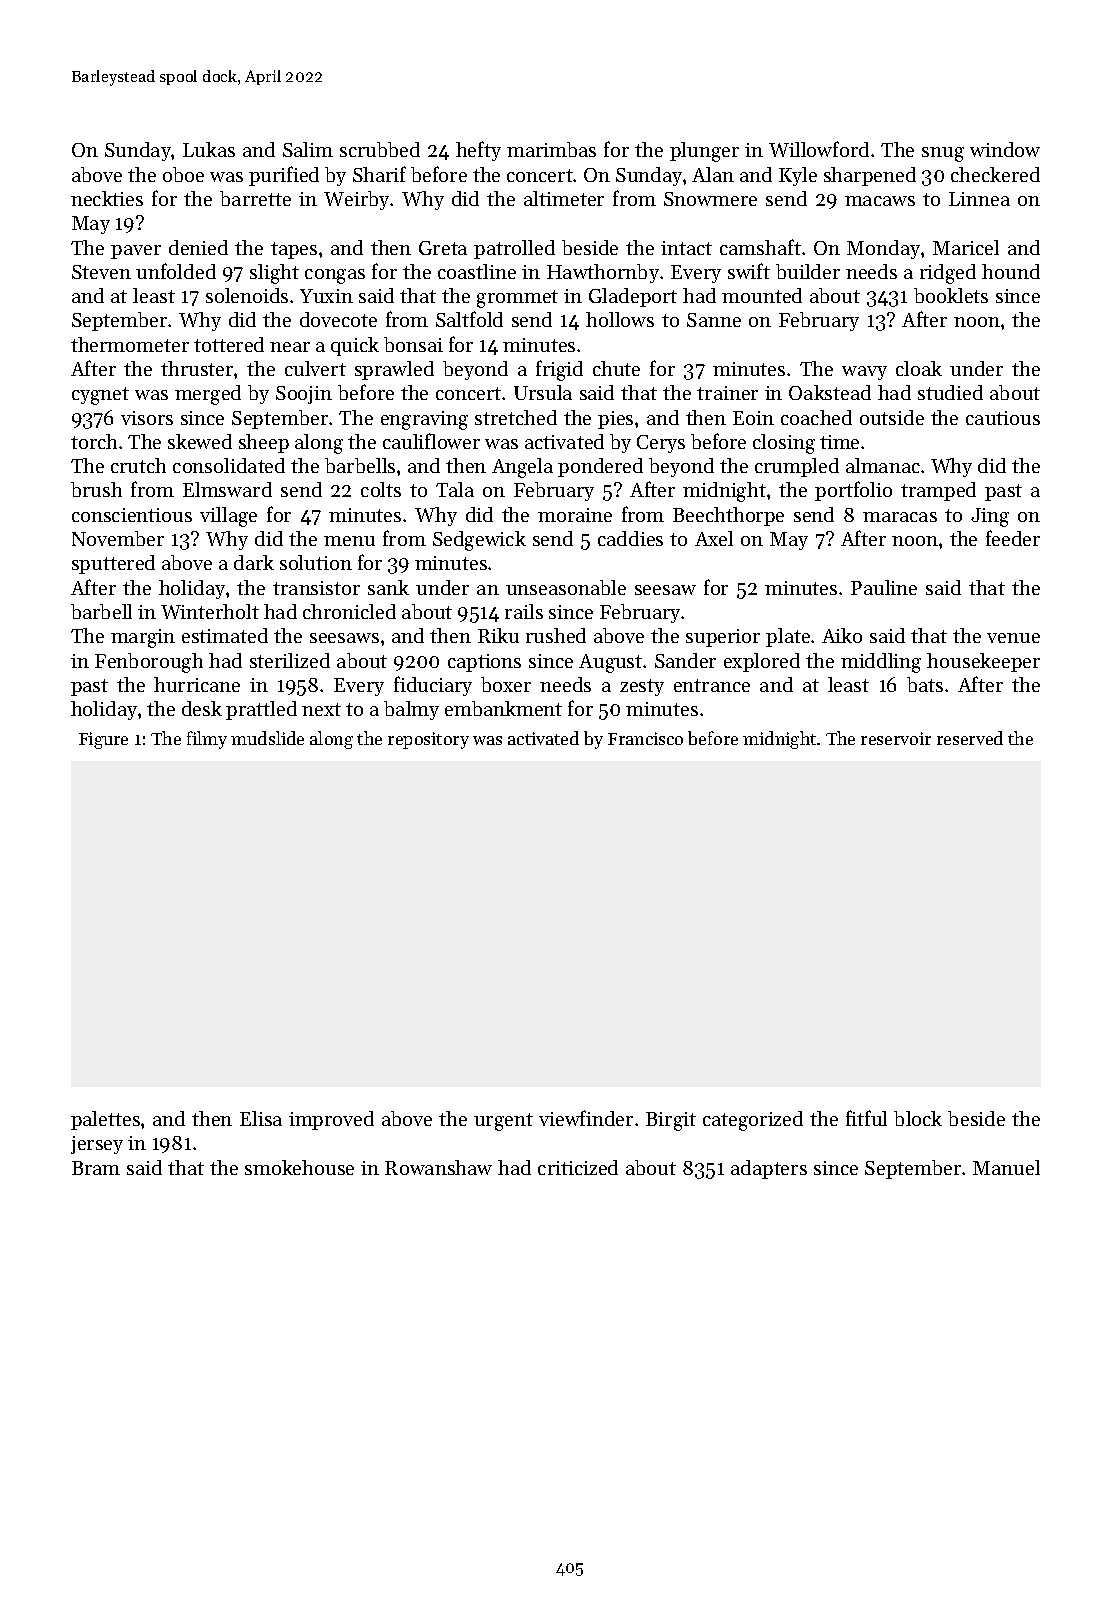 This document has height=1611, width=1112. I want to click on reserved, so click(970, 738).
